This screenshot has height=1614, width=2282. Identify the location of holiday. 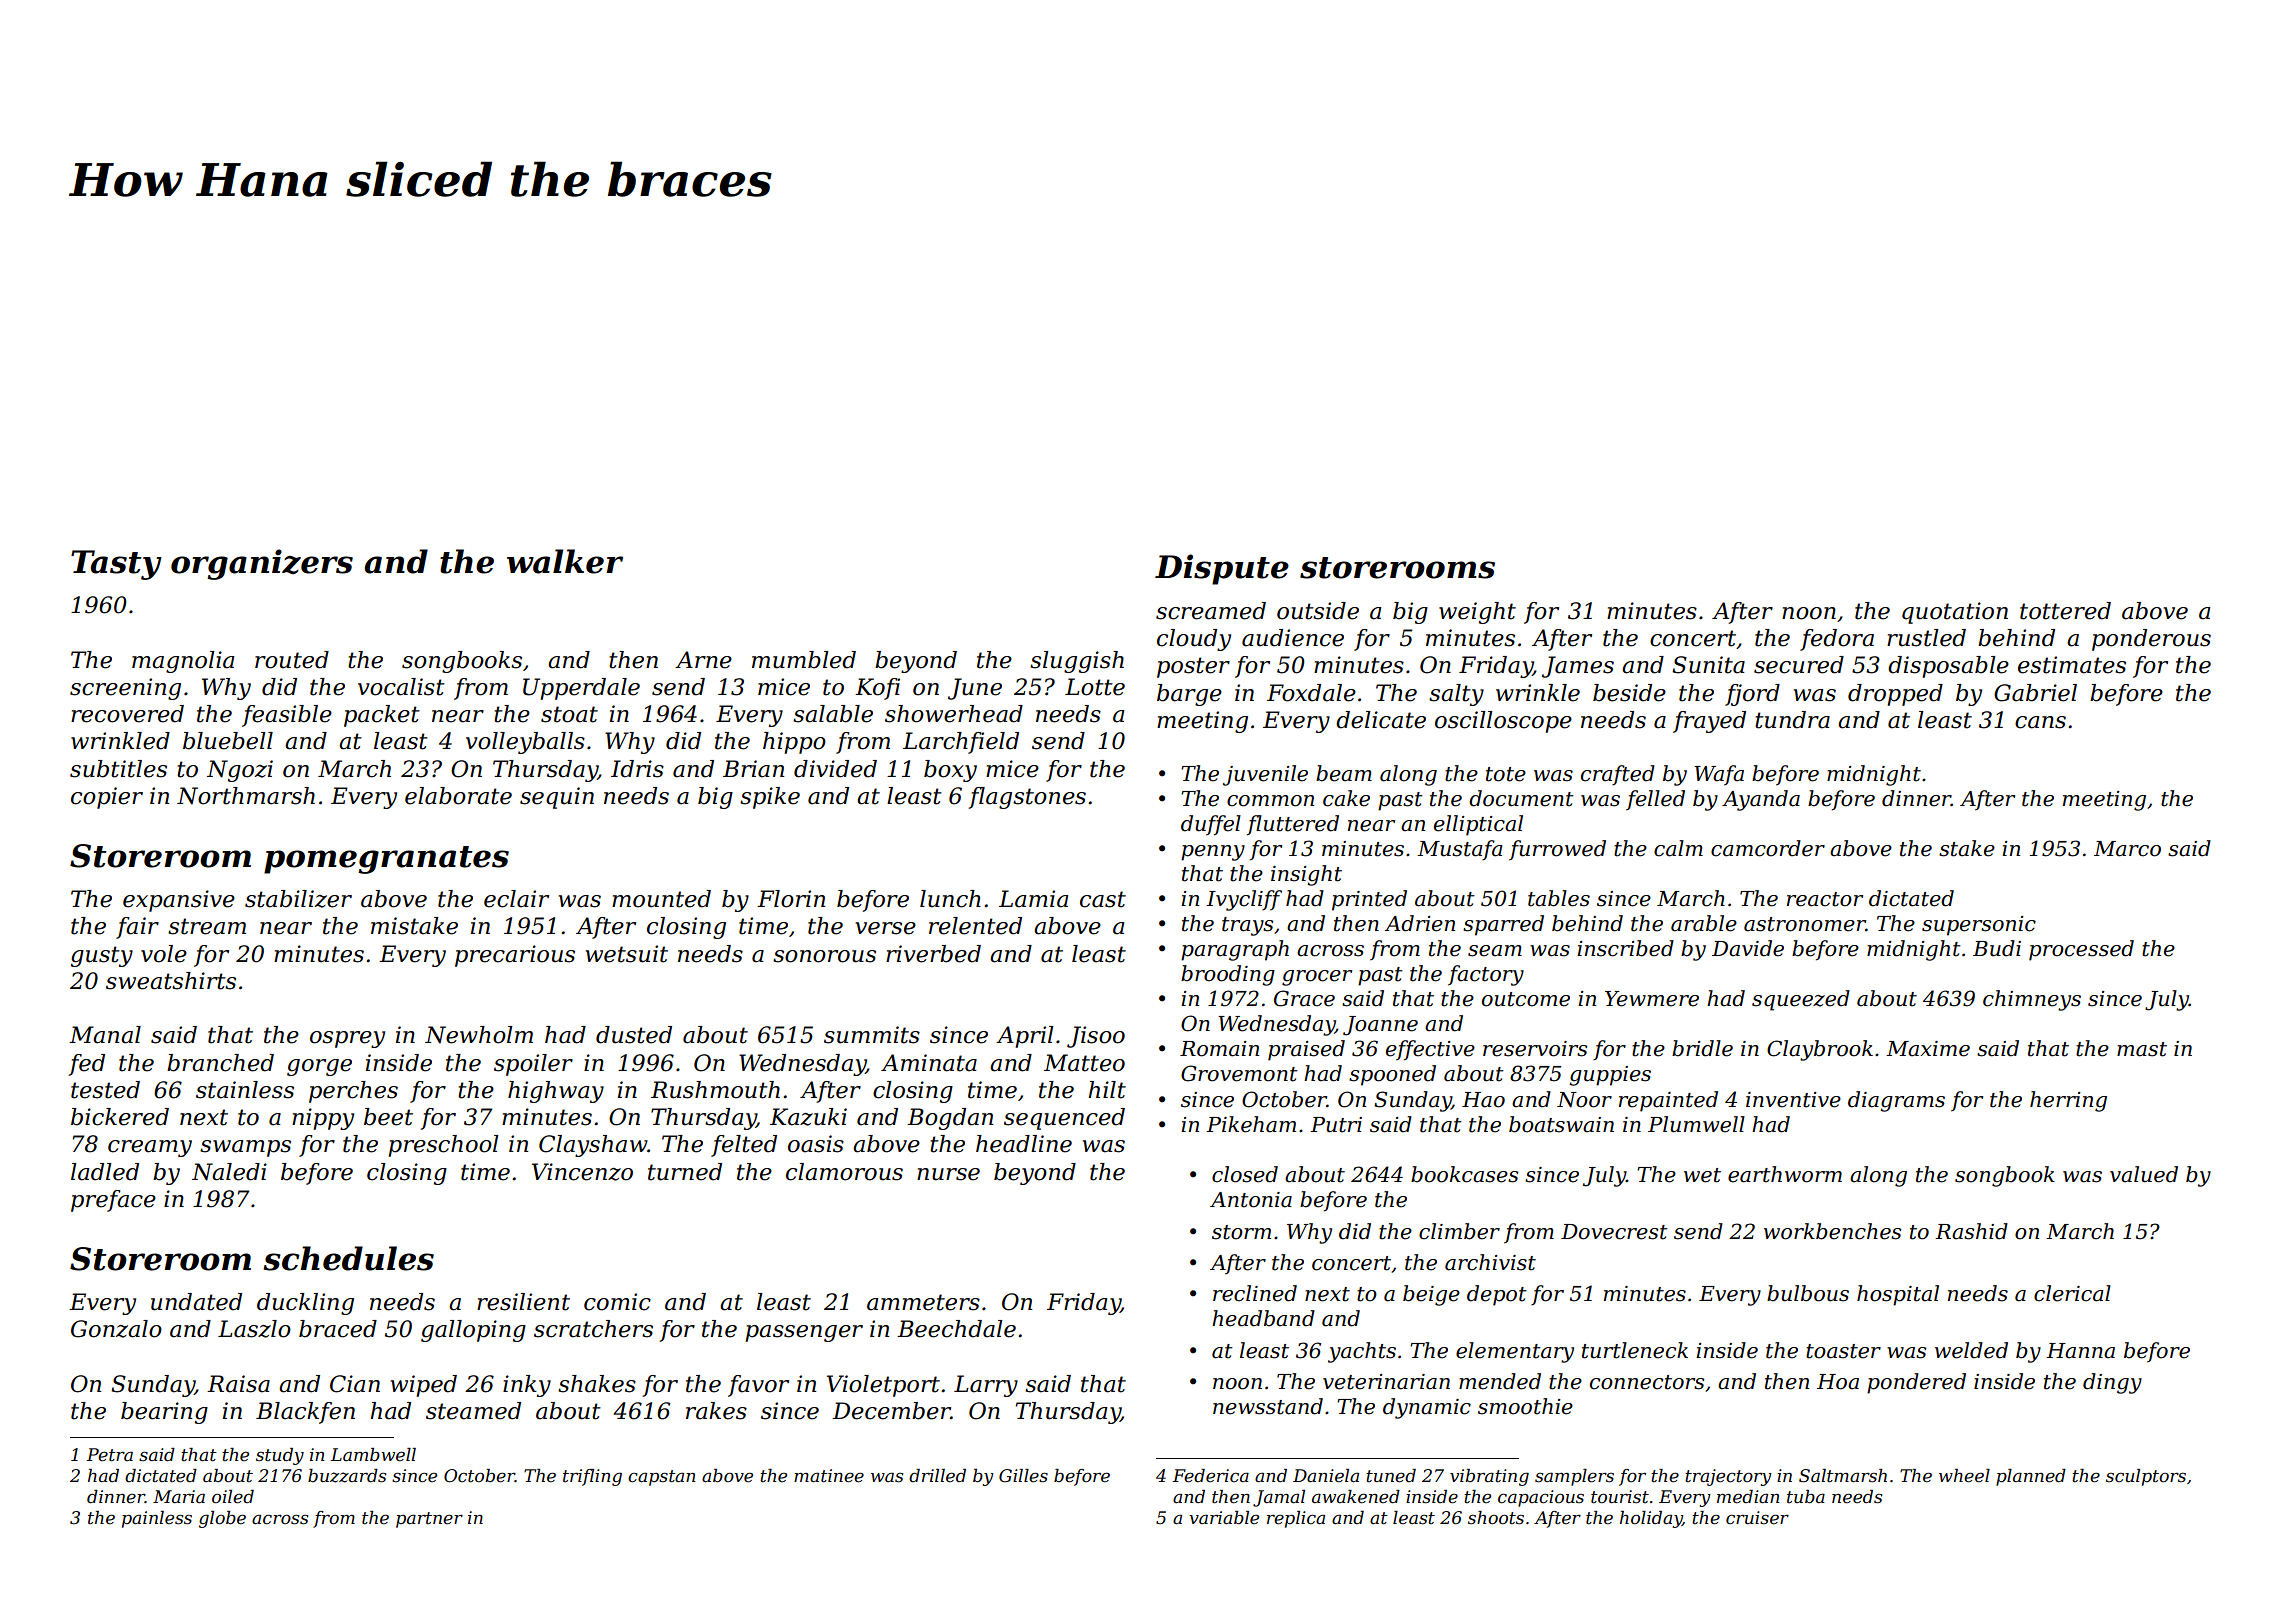
(1651, 1519).
